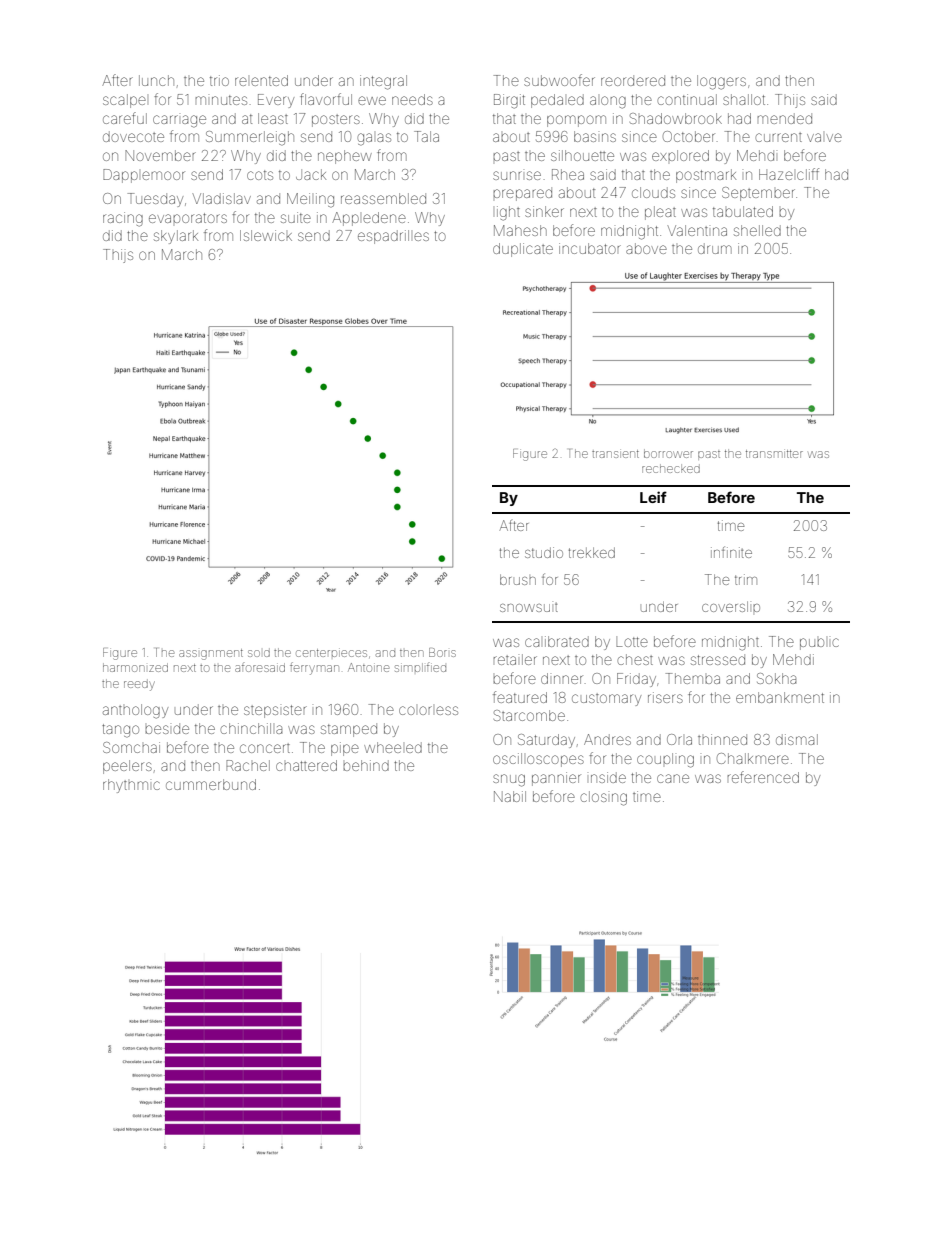  What do you see at coordinates (372, 100) in the screenshot?
I see `ewe` at bounding box center [372, 100].
